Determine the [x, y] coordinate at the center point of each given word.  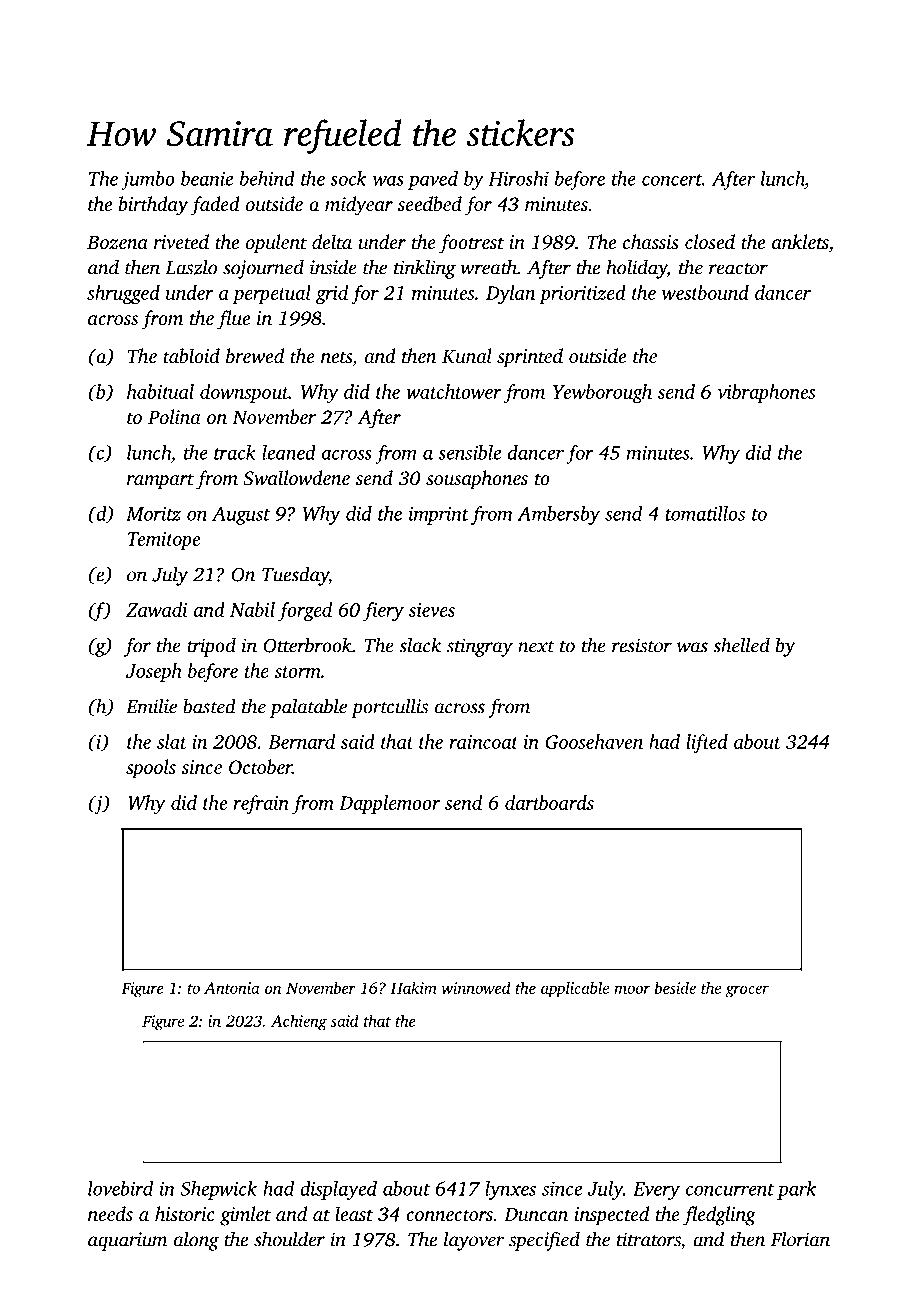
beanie [207, 178]
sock [348, 178]
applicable [575, 989]
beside [675, 987]
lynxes [510, 1190]
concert [672, 180]
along [196, 1241]
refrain [261, 804]
